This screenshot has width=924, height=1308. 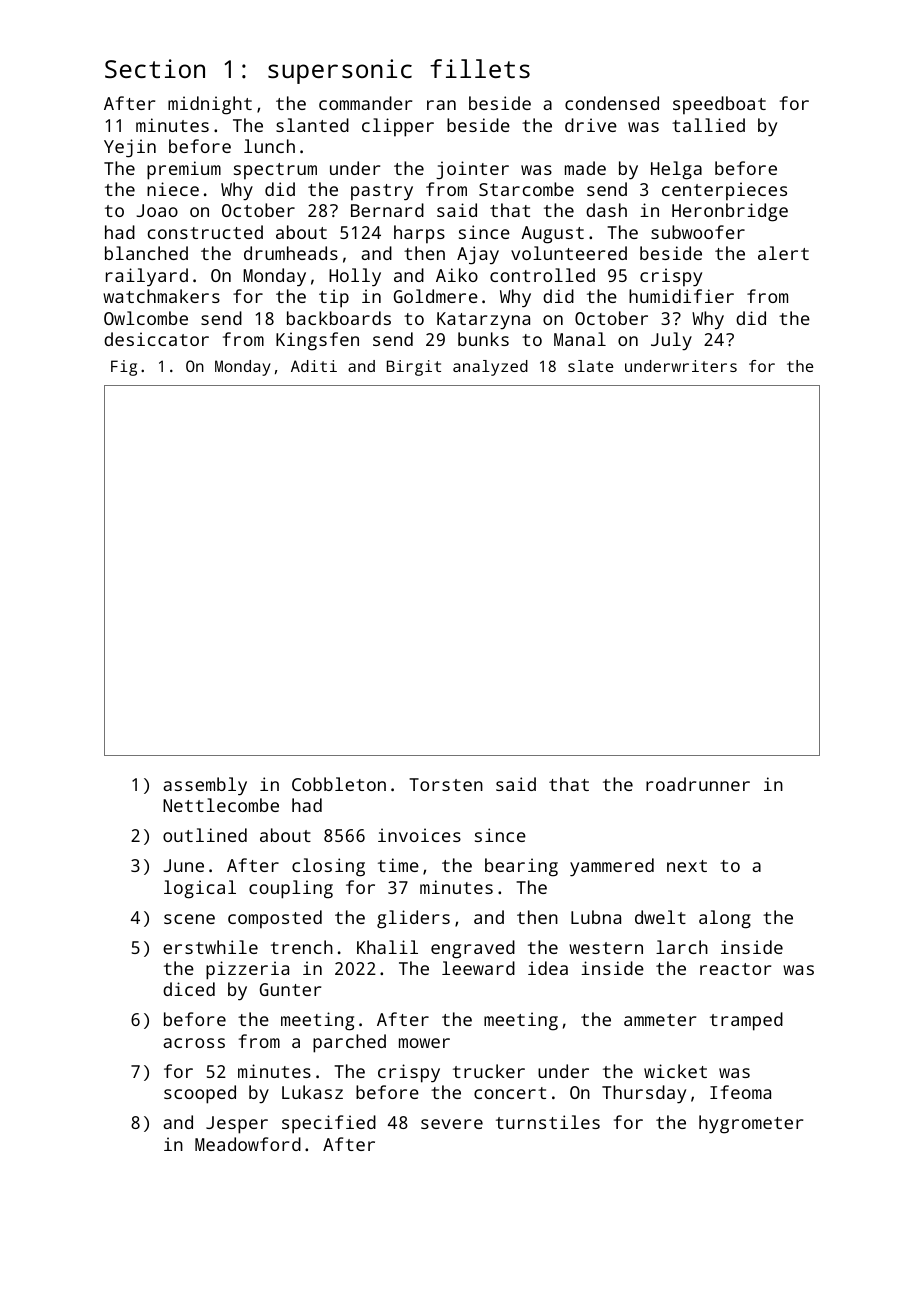 I want to click on Cobbleton, so click(x=339, y=784).
